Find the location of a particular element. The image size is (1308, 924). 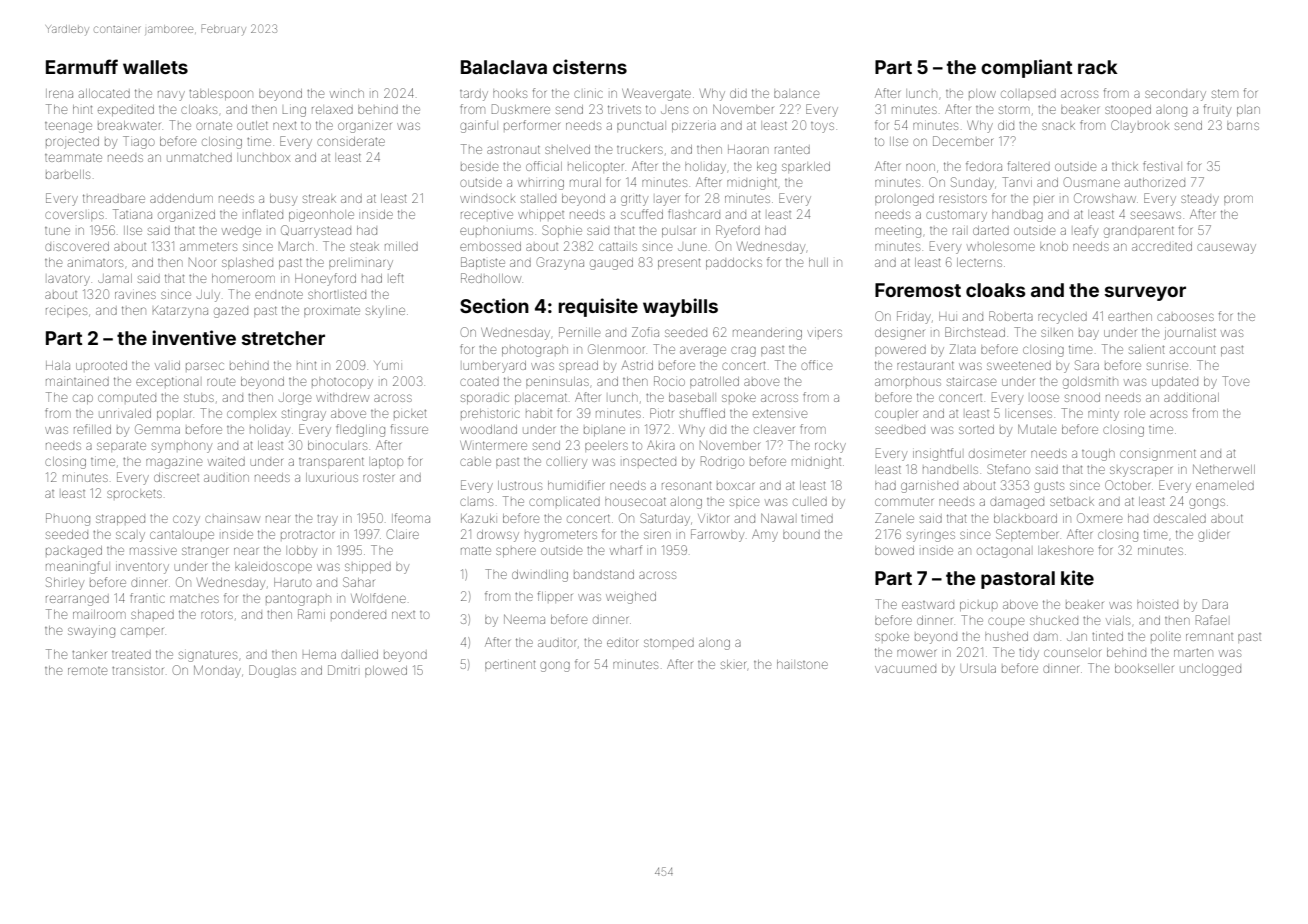

sweetened is located at coordinates (1019, 365).
